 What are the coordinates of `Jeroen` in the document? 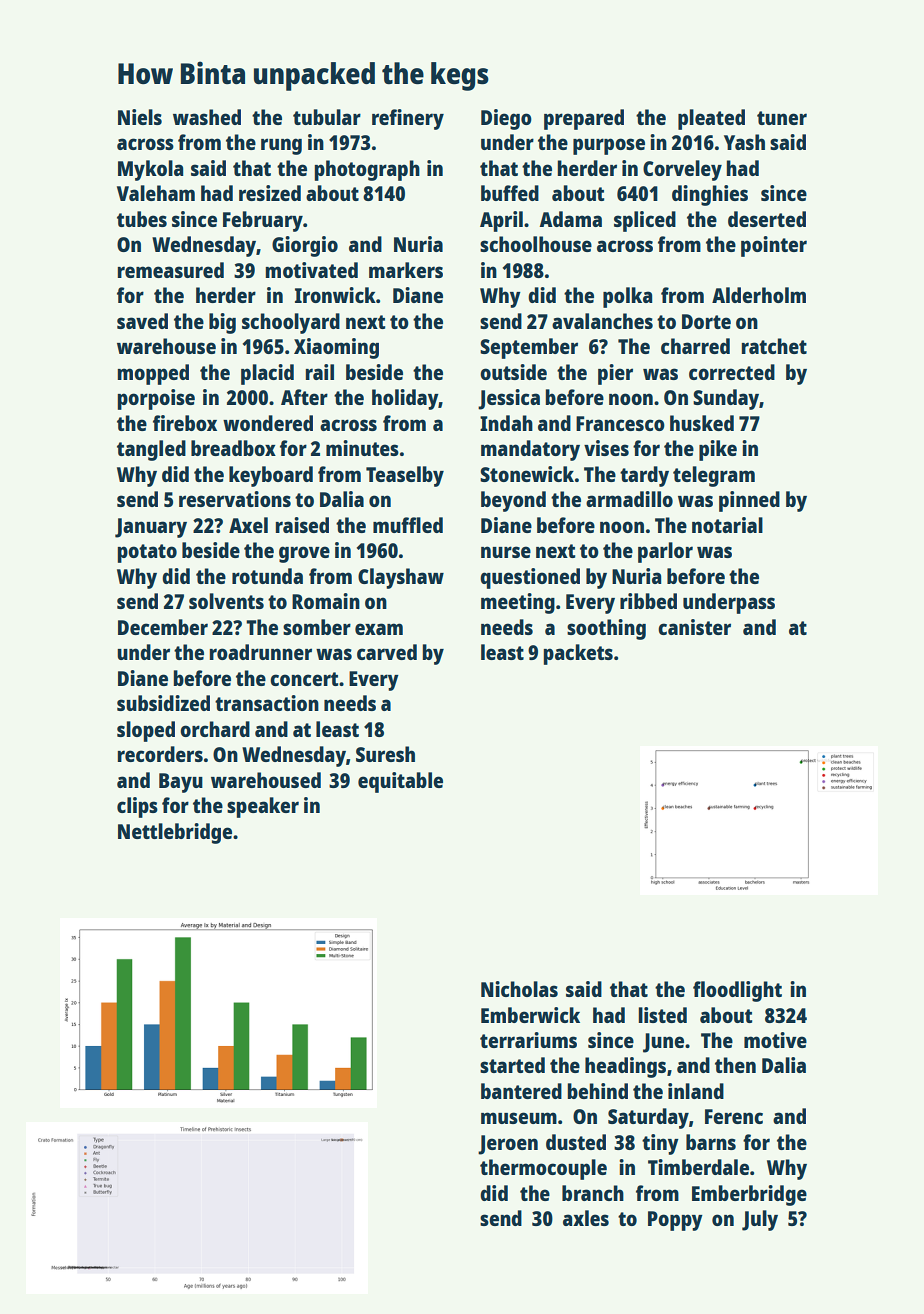 It's located at (508, 1145).
